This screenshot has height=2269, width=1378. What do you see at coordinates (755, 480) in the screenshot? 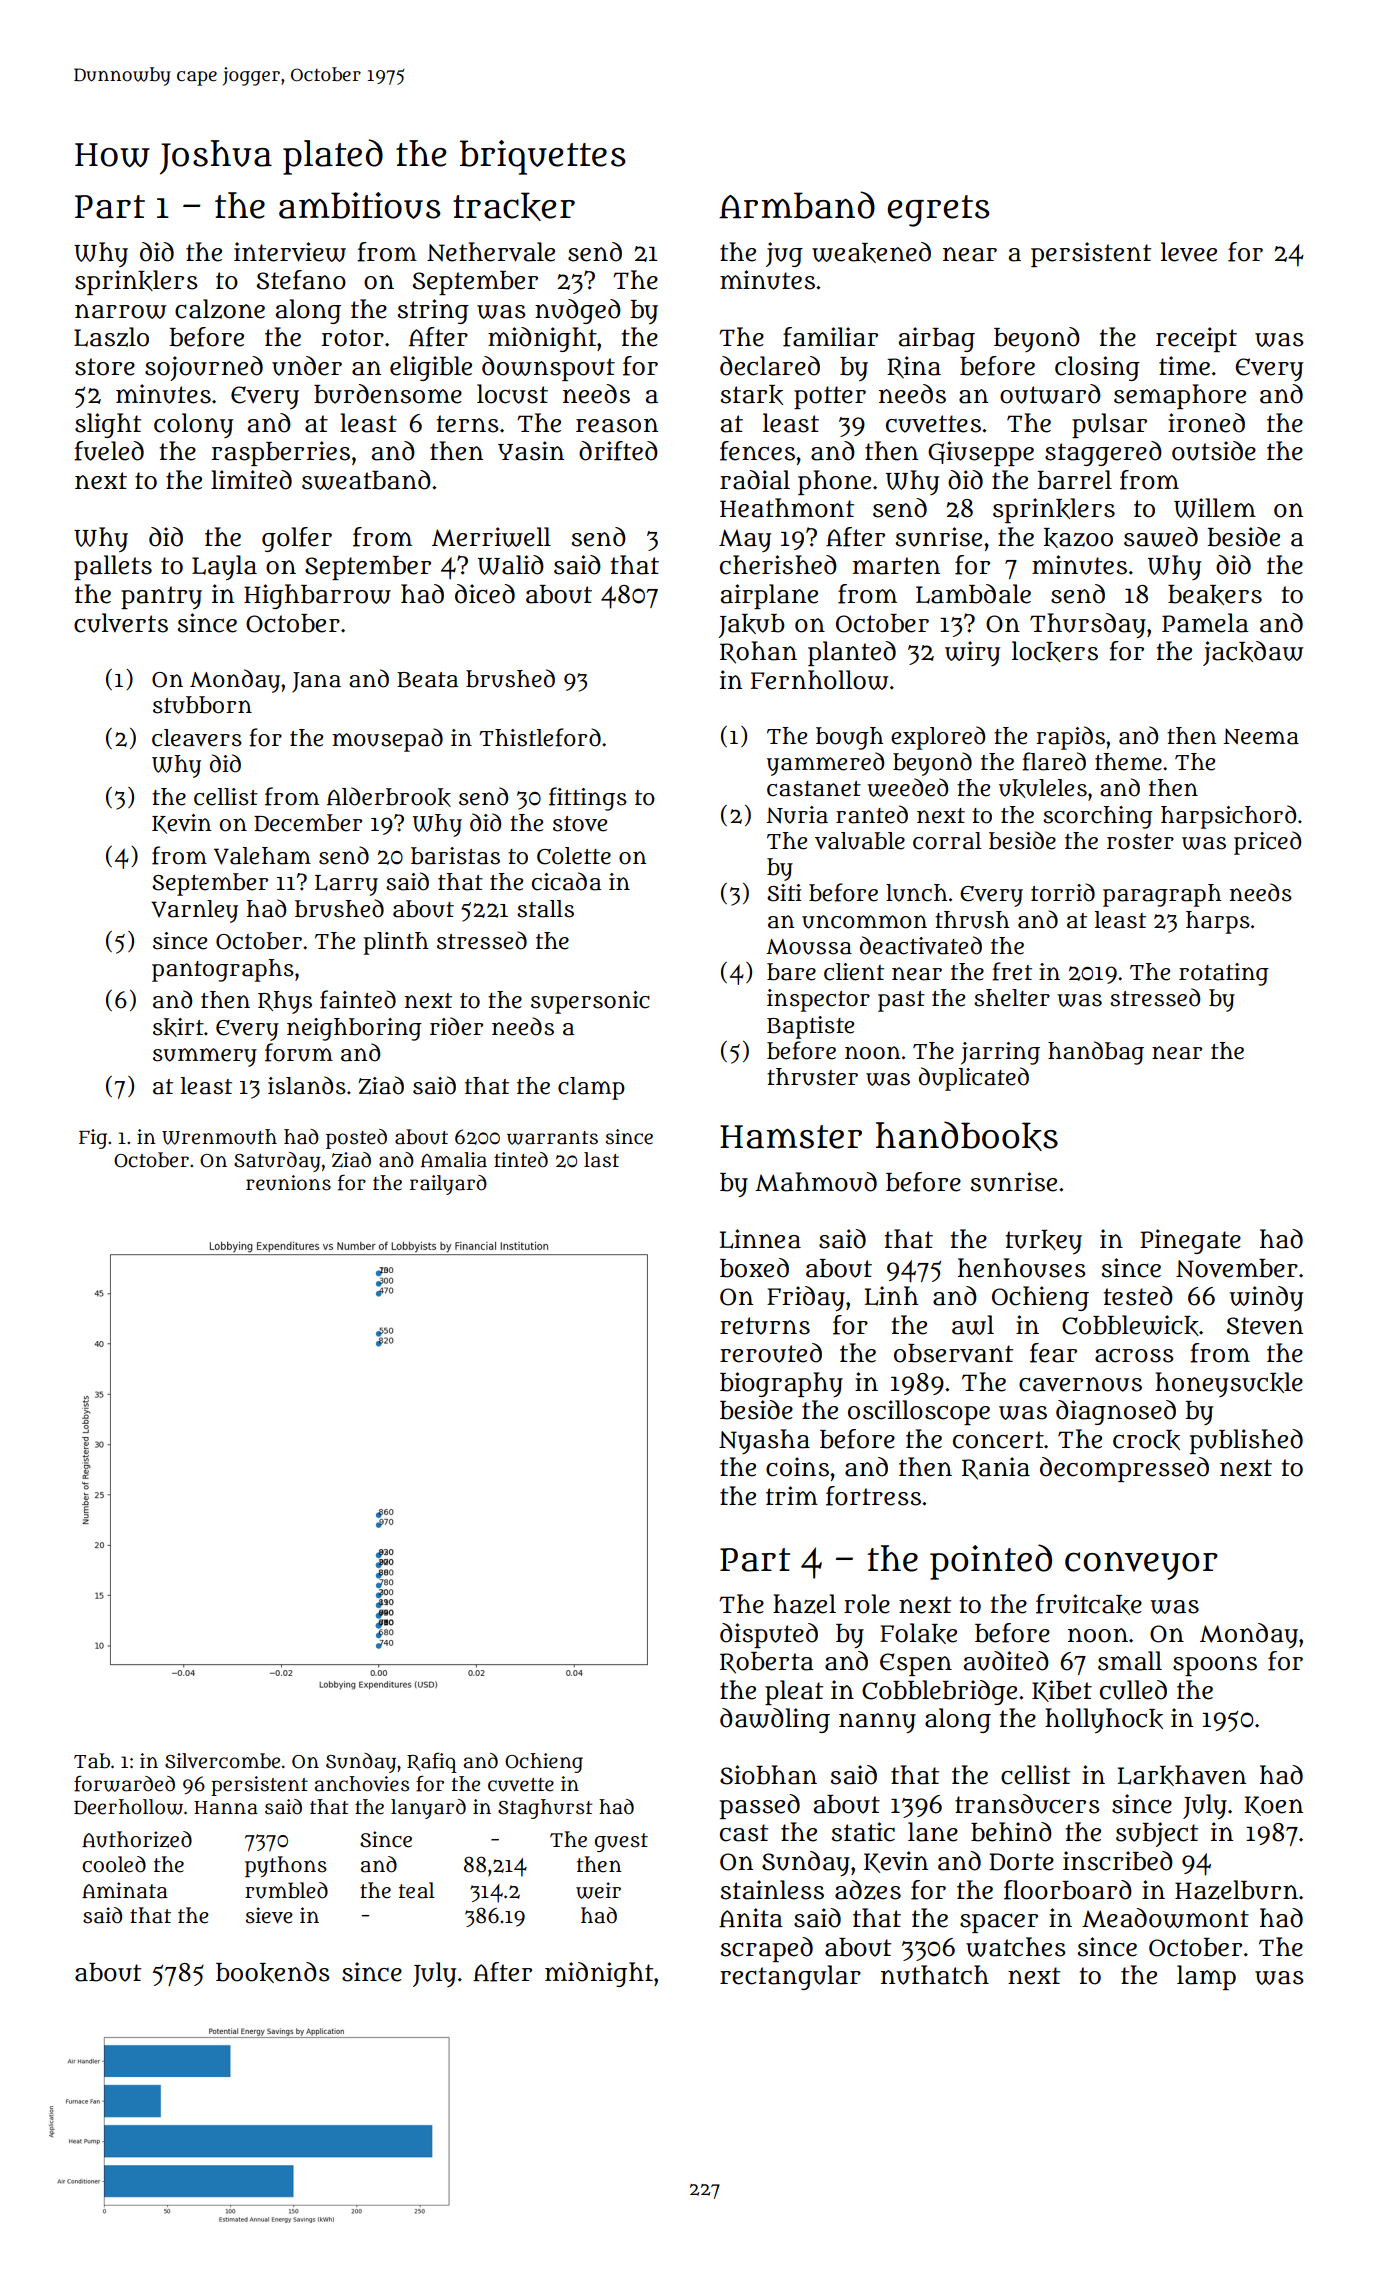
I see `radial` at bounding box center [755, 480].
